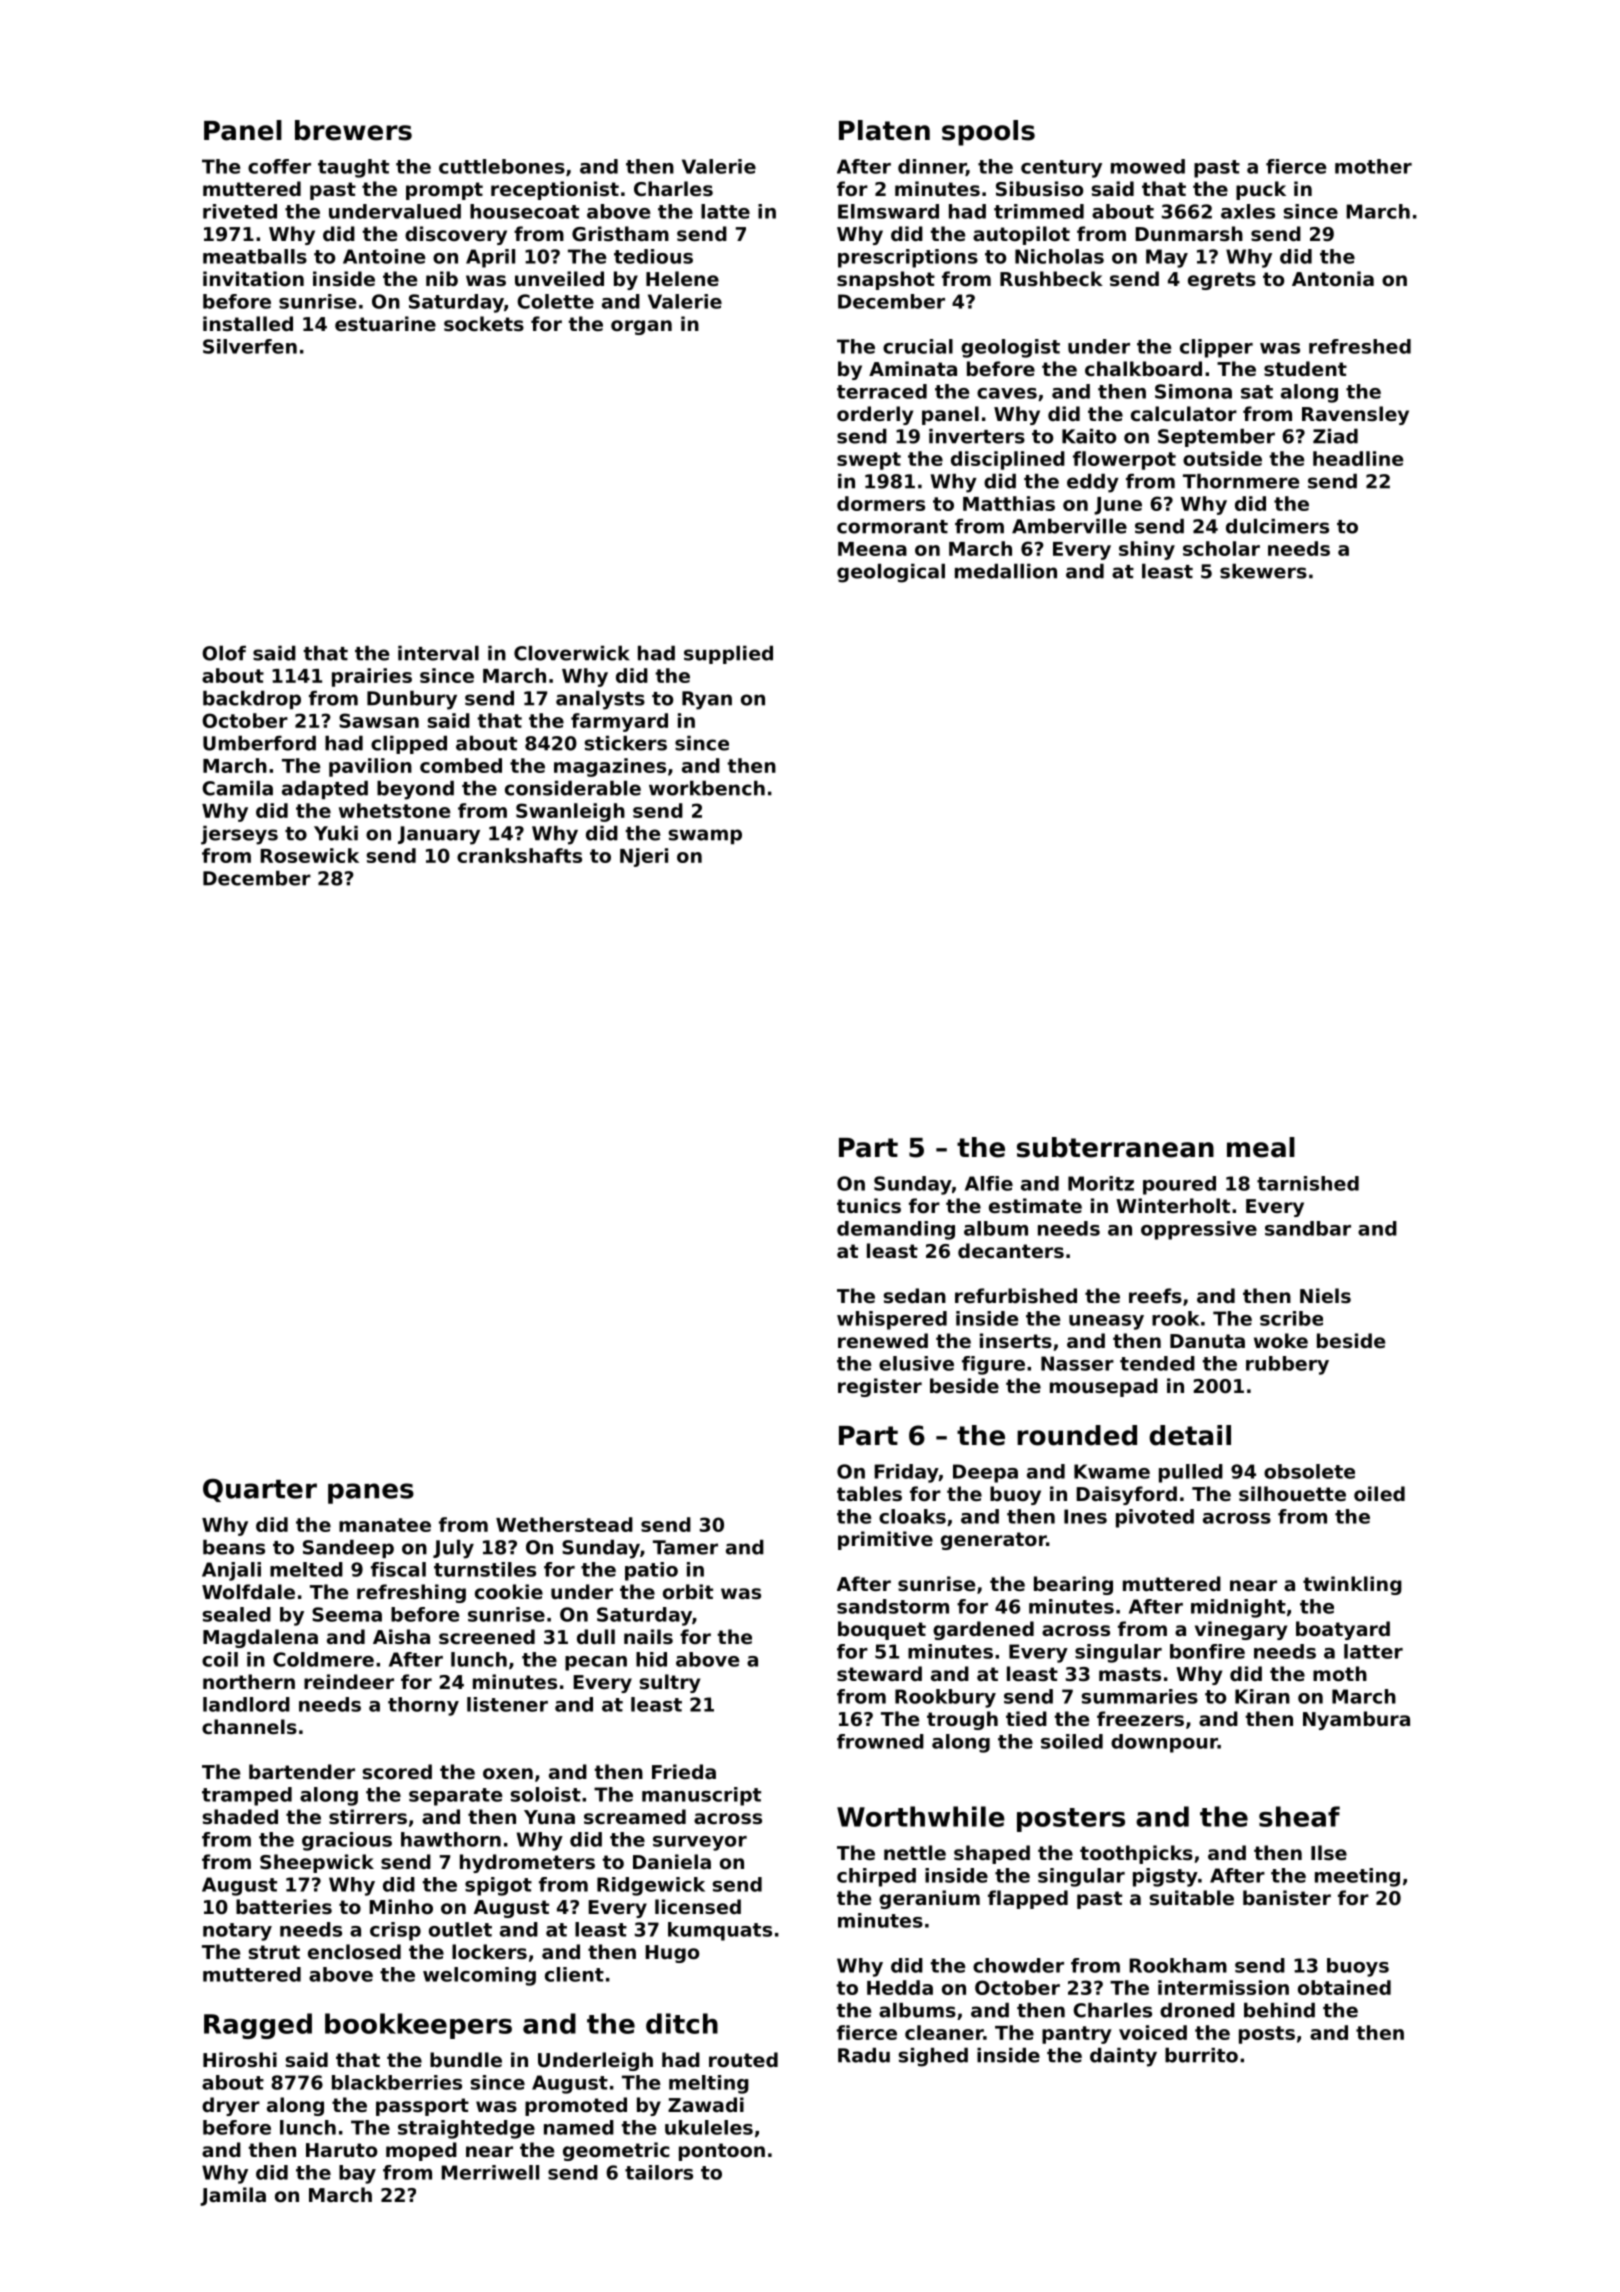 The image size is (1620, 2292). Describe the element at coordinates (438, 653) in the page. I see `interval` at that location.
